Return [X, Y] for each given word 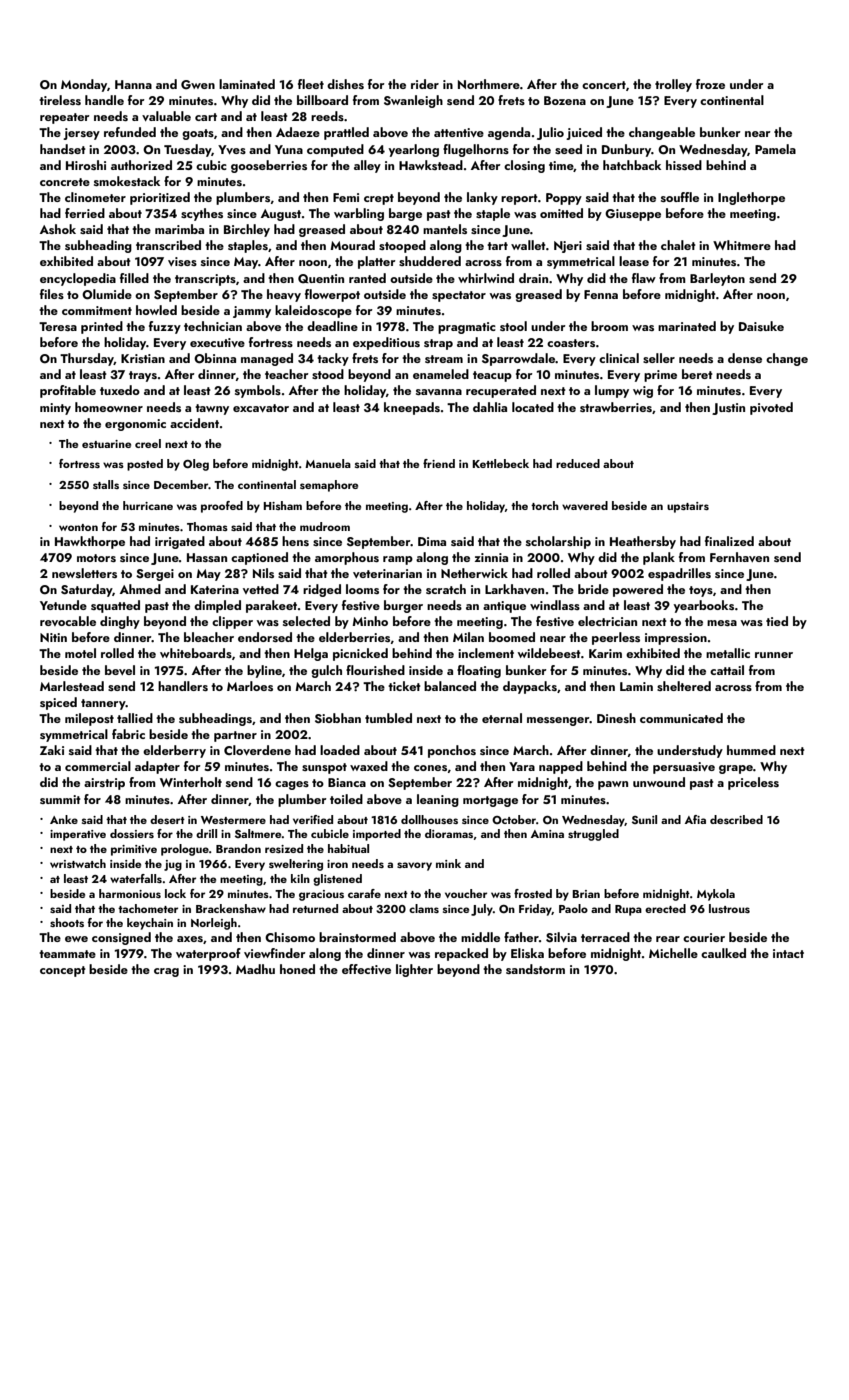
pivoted [771, 408]
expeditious [386, 343]
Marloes [250, 686]
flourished [375, 670]
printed [102, 327]
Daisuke [761, 326]
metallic [728, 653]
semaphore [329, 486]
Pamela [775, 149]
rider [425, 84]
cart [206, 117]
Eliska [527, 953]
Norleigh [214, 924]
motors [96, 558]
